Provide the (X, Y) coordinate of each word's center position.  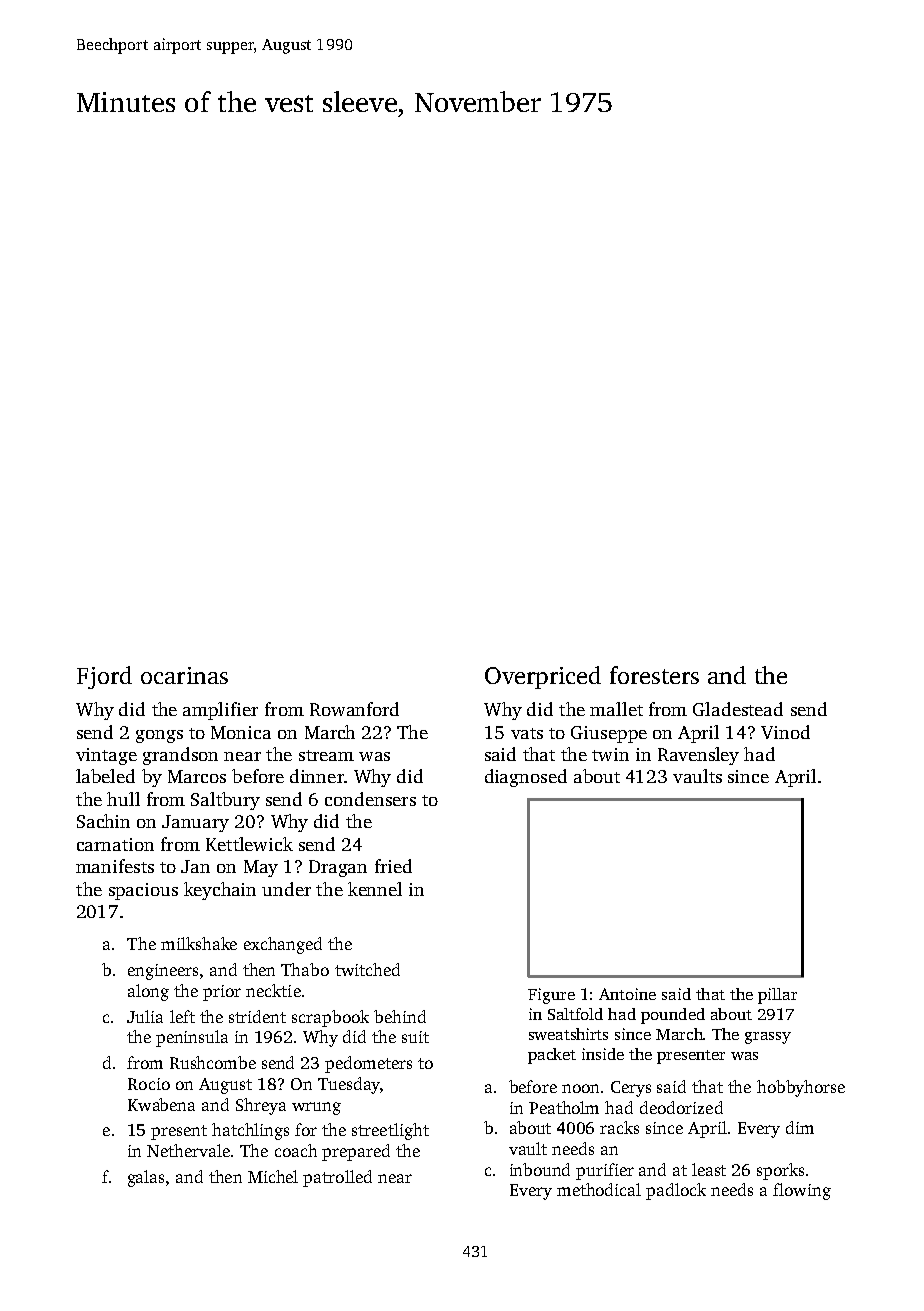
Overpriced (543, 677)
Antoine (627, 994)
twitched (367, 969)
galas (146, 1178)
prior (222, 993)
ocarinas (184, 675)
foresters (654, 675)
